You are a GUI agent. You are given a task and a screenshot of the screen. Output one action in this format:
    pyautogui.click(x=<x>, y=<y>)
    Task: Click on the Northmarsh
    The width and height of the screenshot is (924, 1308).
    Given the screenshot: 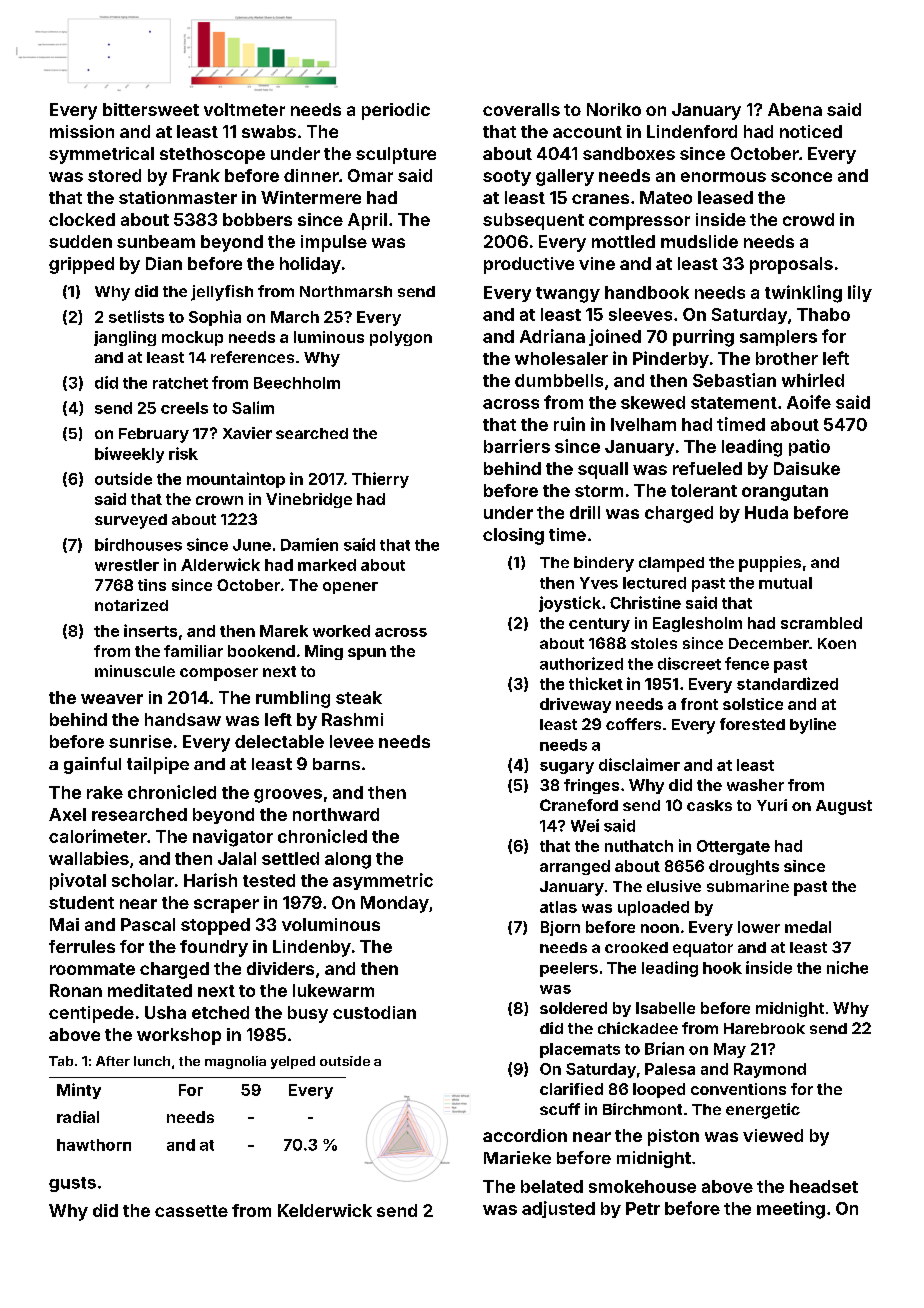 What is the action you would take?
    pyautogui.click(x=346, y=291)
